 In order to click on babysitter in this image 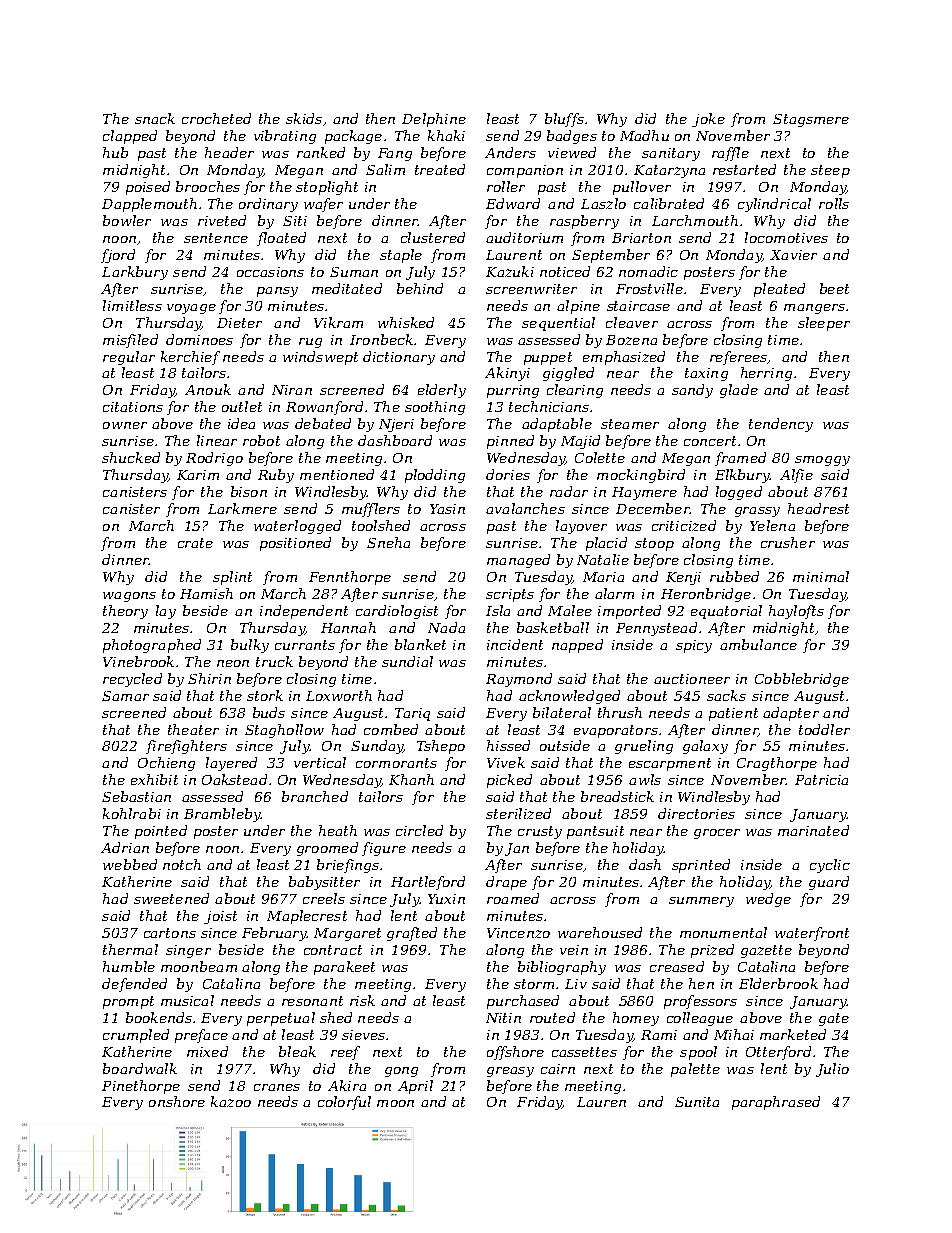, I will do `click(324, 883)`.
